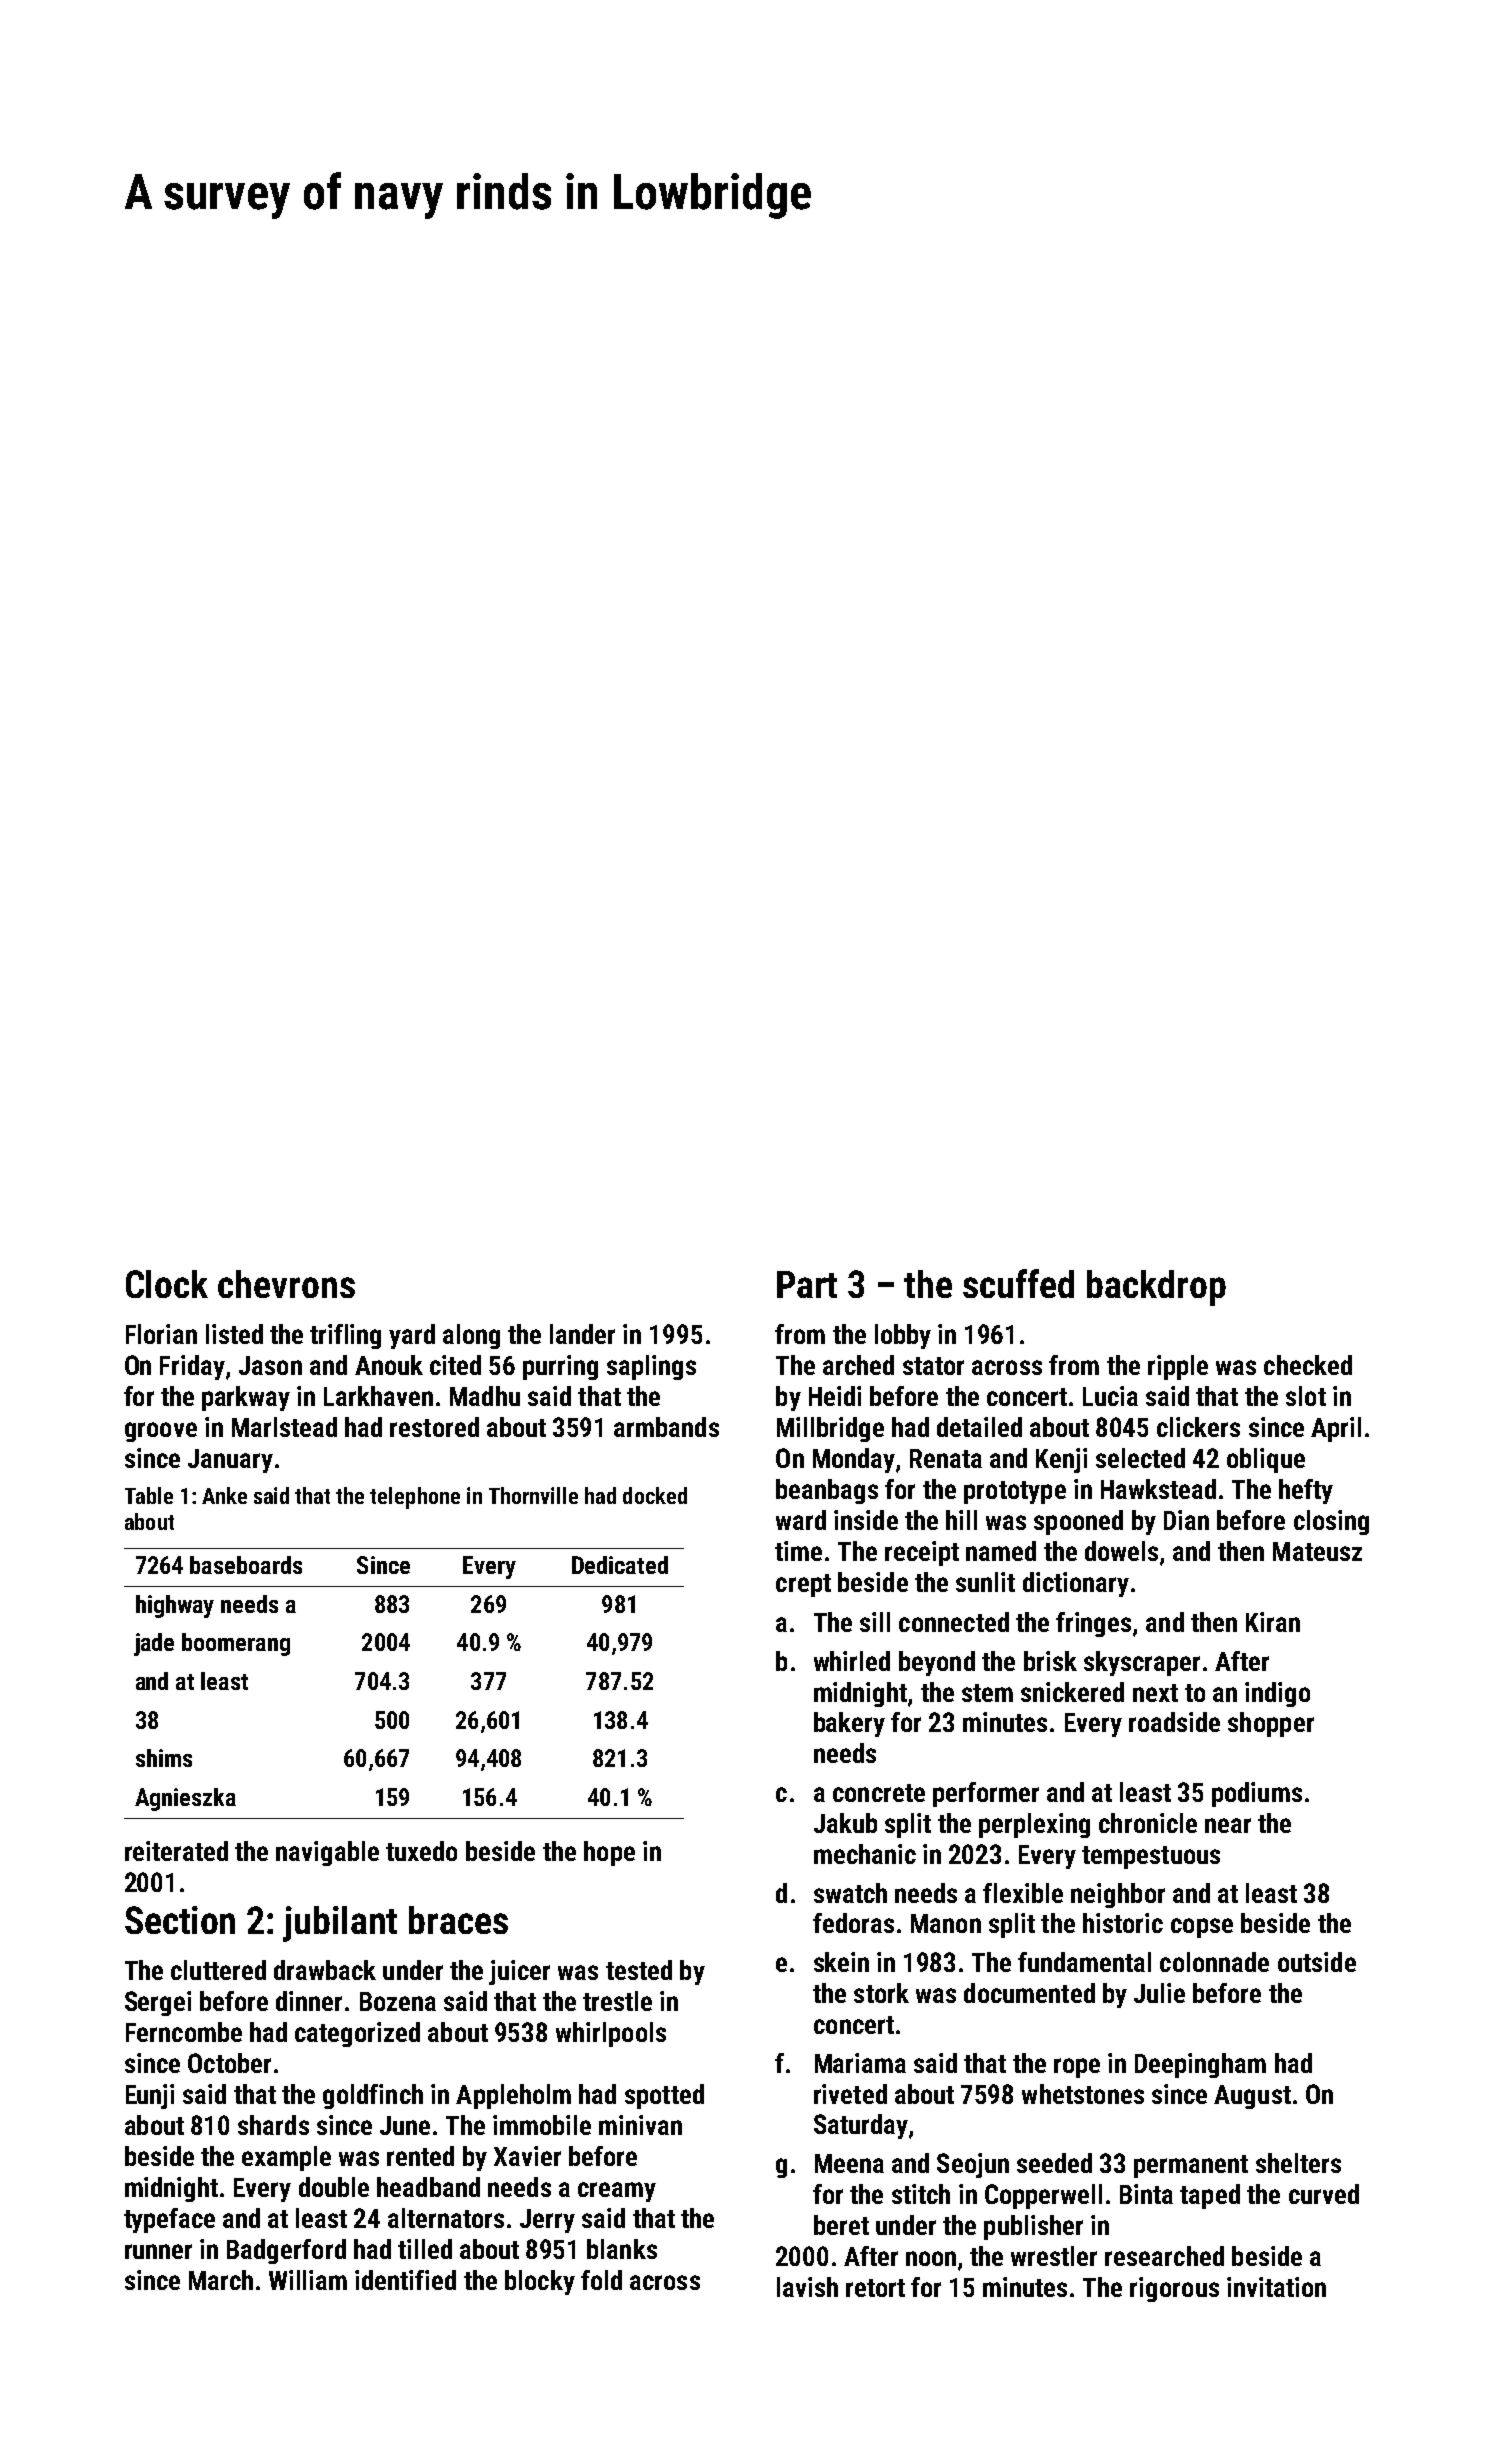 The height and width of the image is (2464, 1496). Describe the element at coordinates (1121, 1551) in the image. I see `dowels` at that location.
